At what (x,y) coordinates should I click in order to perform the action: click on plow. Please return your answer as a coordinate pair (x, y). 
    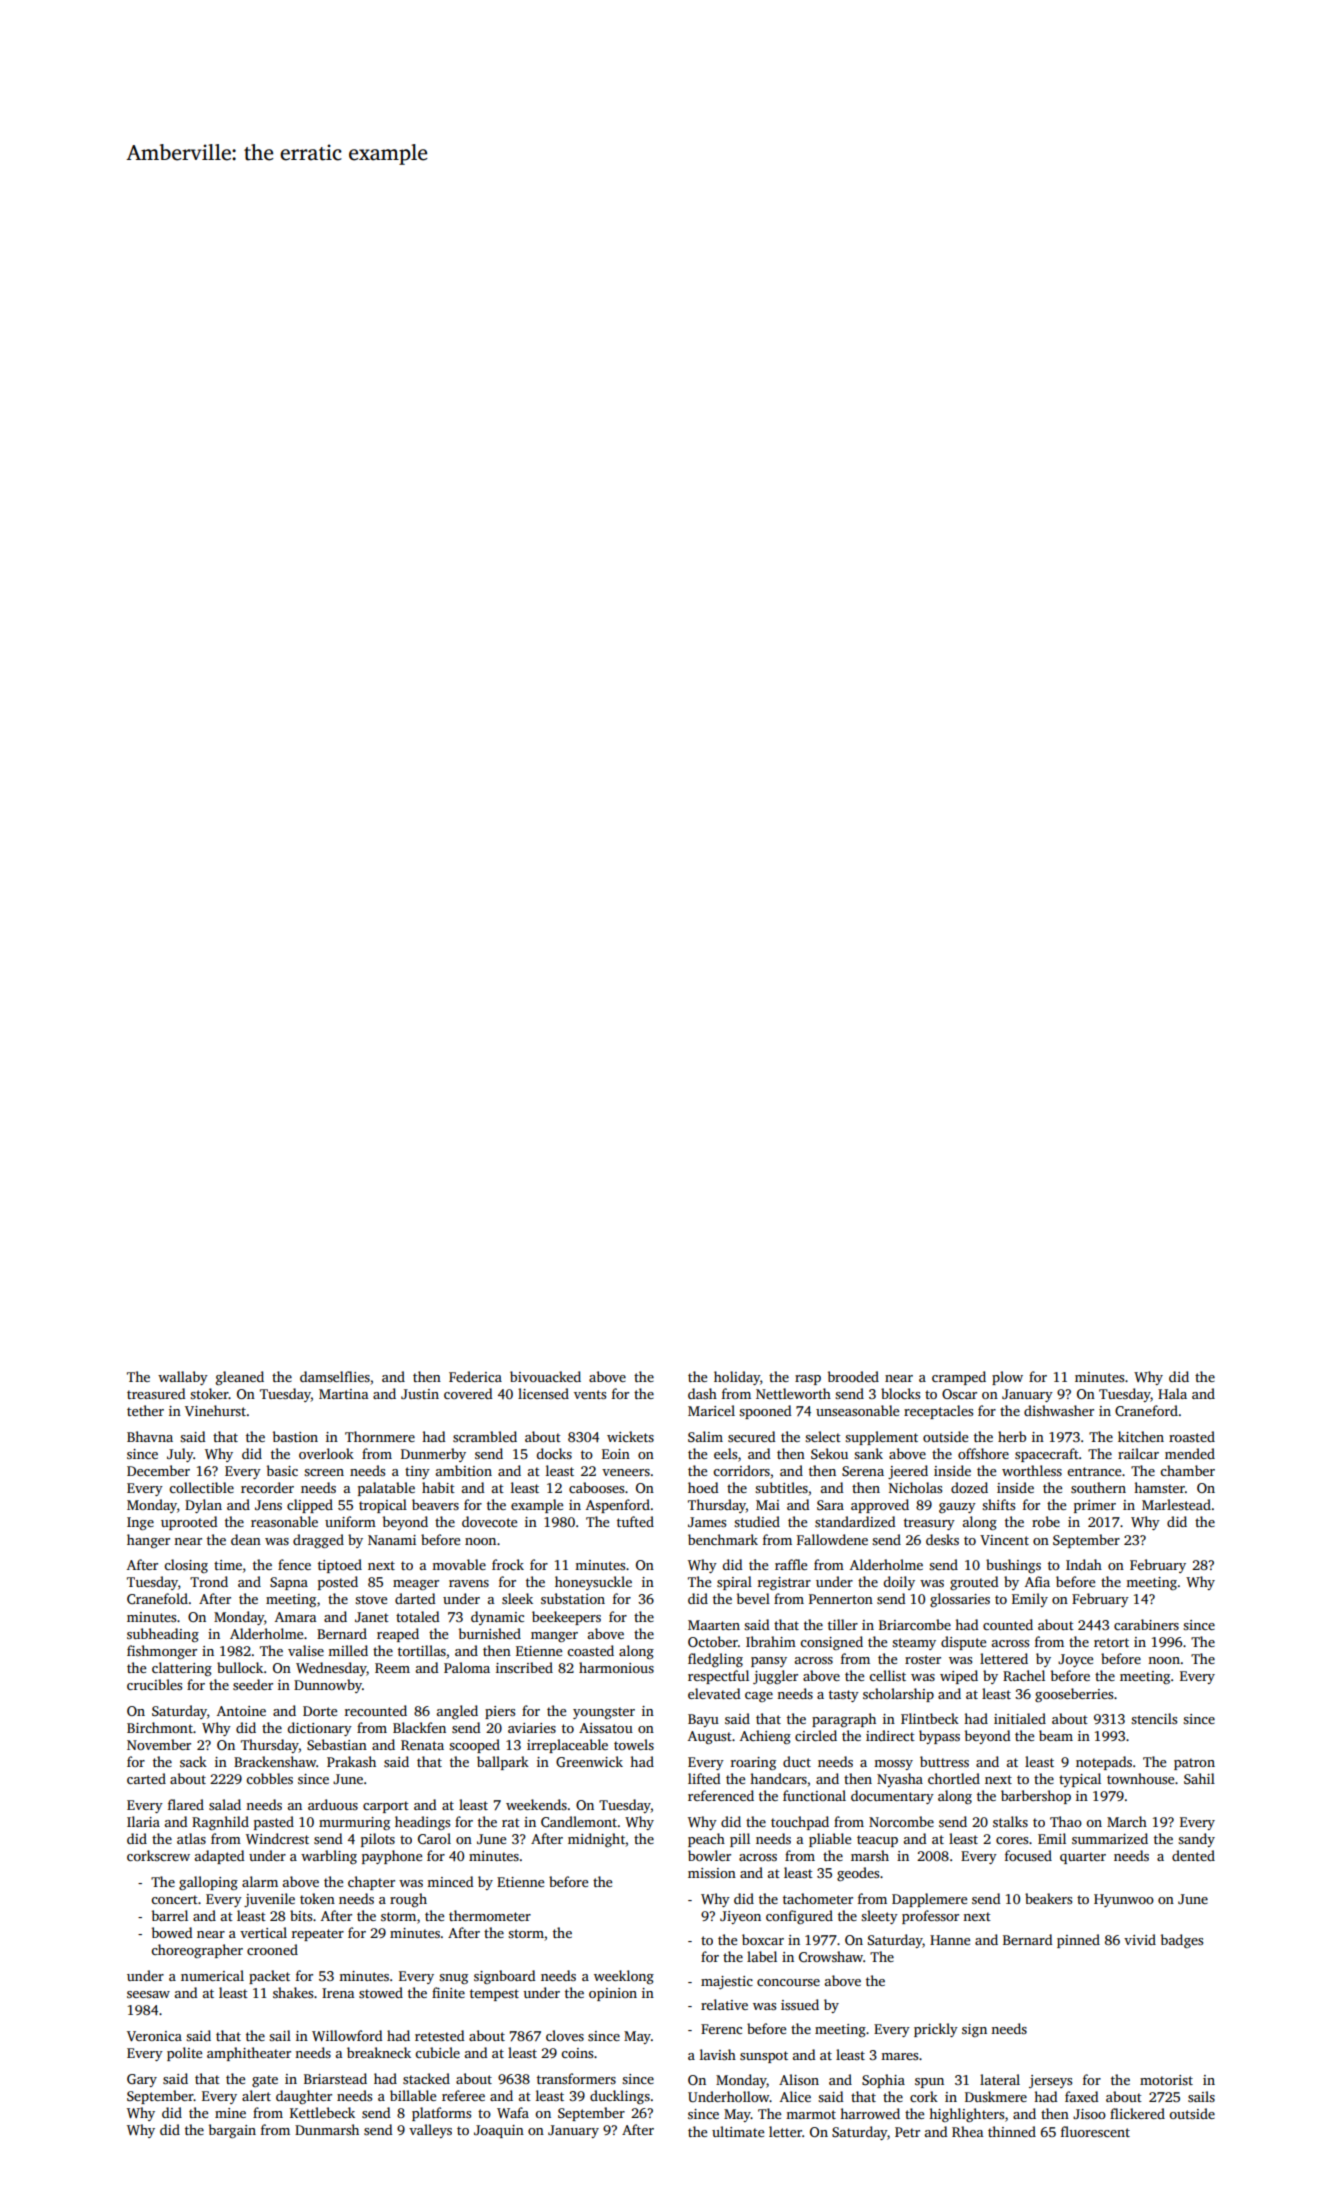
    Looking at the image, I should click on (1007, 1378).
